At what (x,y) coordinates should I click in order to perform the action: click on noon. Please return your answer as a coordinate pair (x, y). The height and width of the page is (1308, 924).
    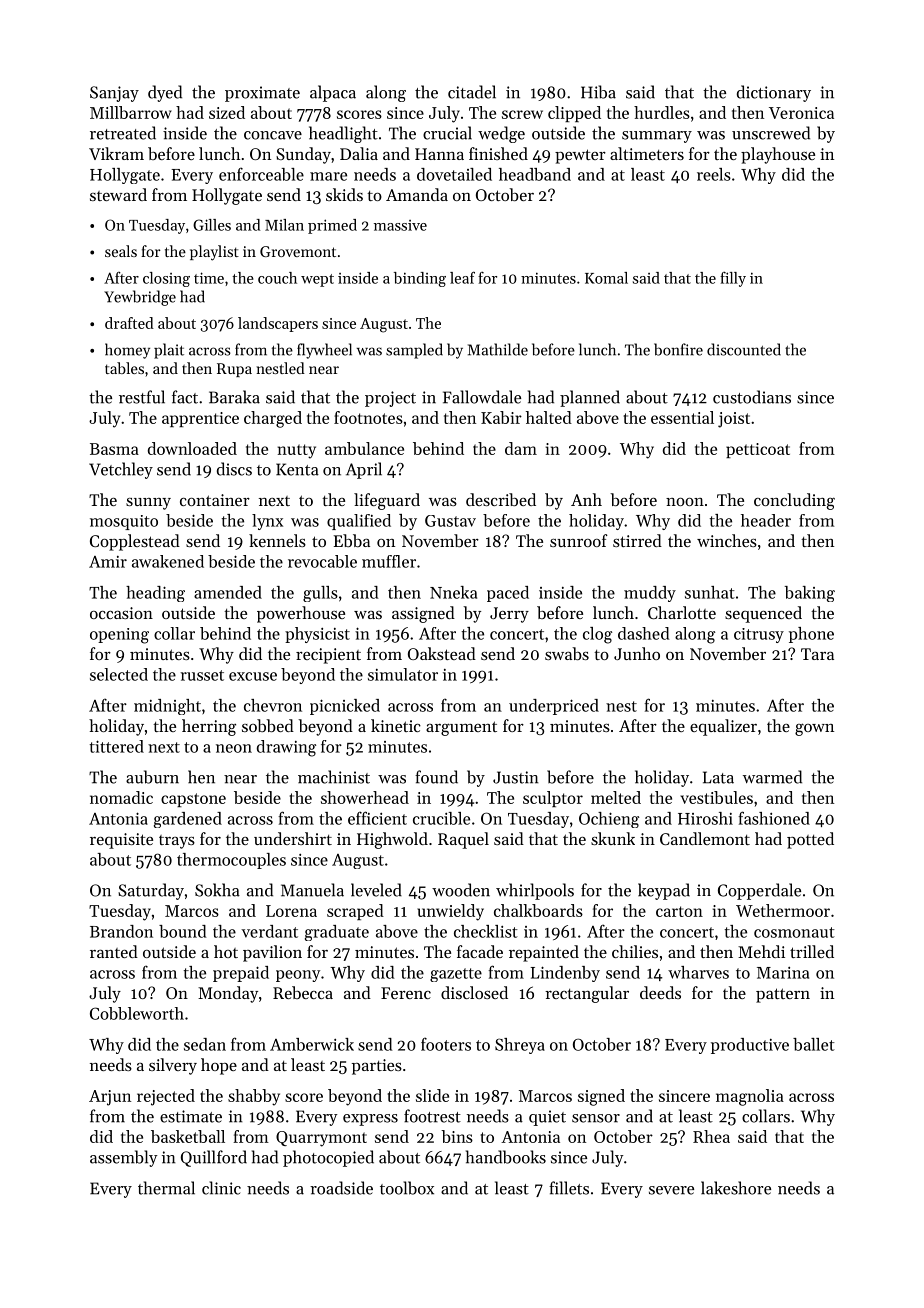
    Looking at the image, I should click on (685, 502).
